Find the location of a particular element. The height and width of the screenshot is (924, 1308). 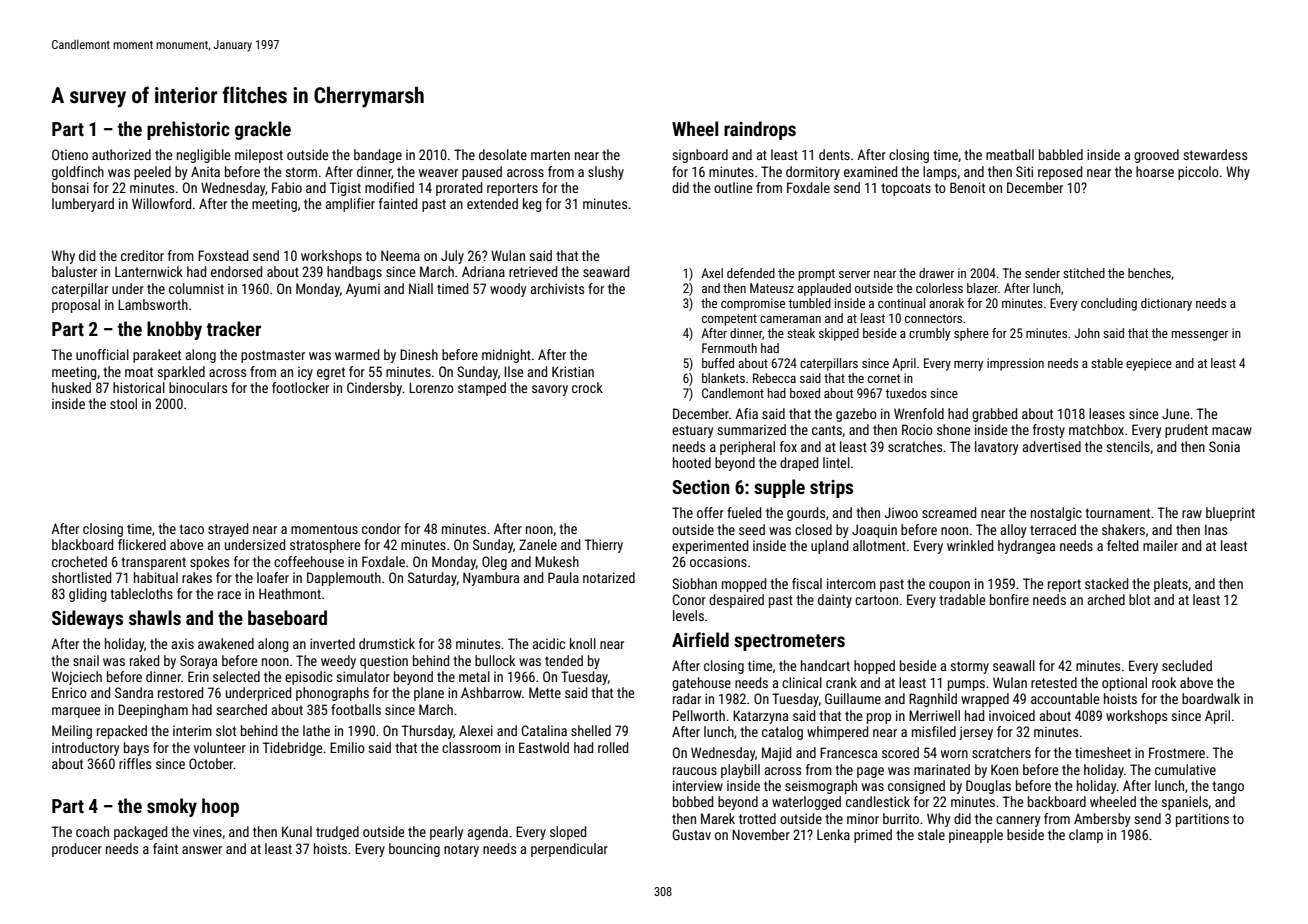

concluding is located at coordinates (1109, 304).
